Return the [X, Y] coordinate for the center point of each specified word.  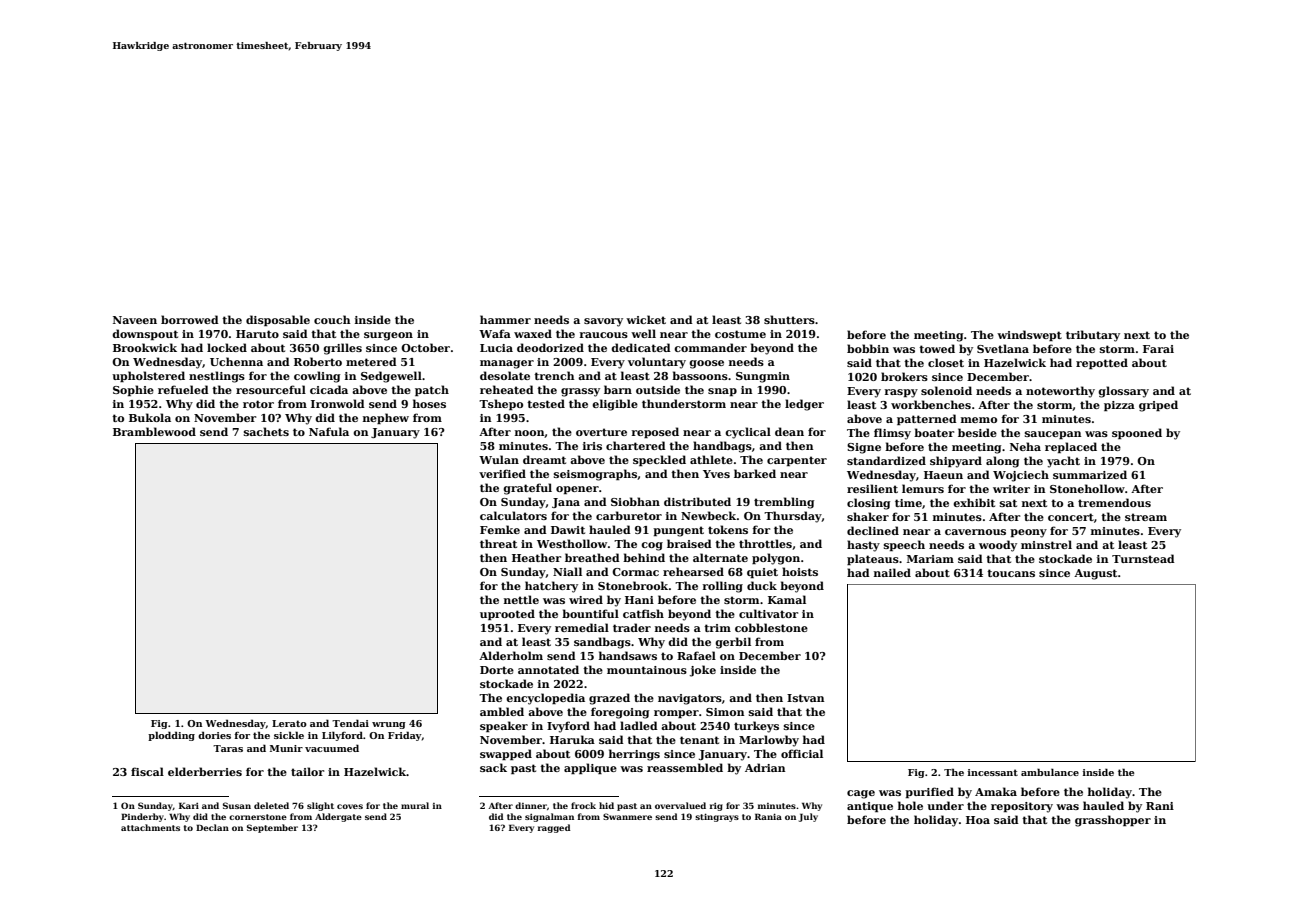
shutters [789, 319]
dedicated [641, 347]
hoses [429, 403]
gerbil [733, 643]
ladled [639, 725]
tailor [307, 771]
